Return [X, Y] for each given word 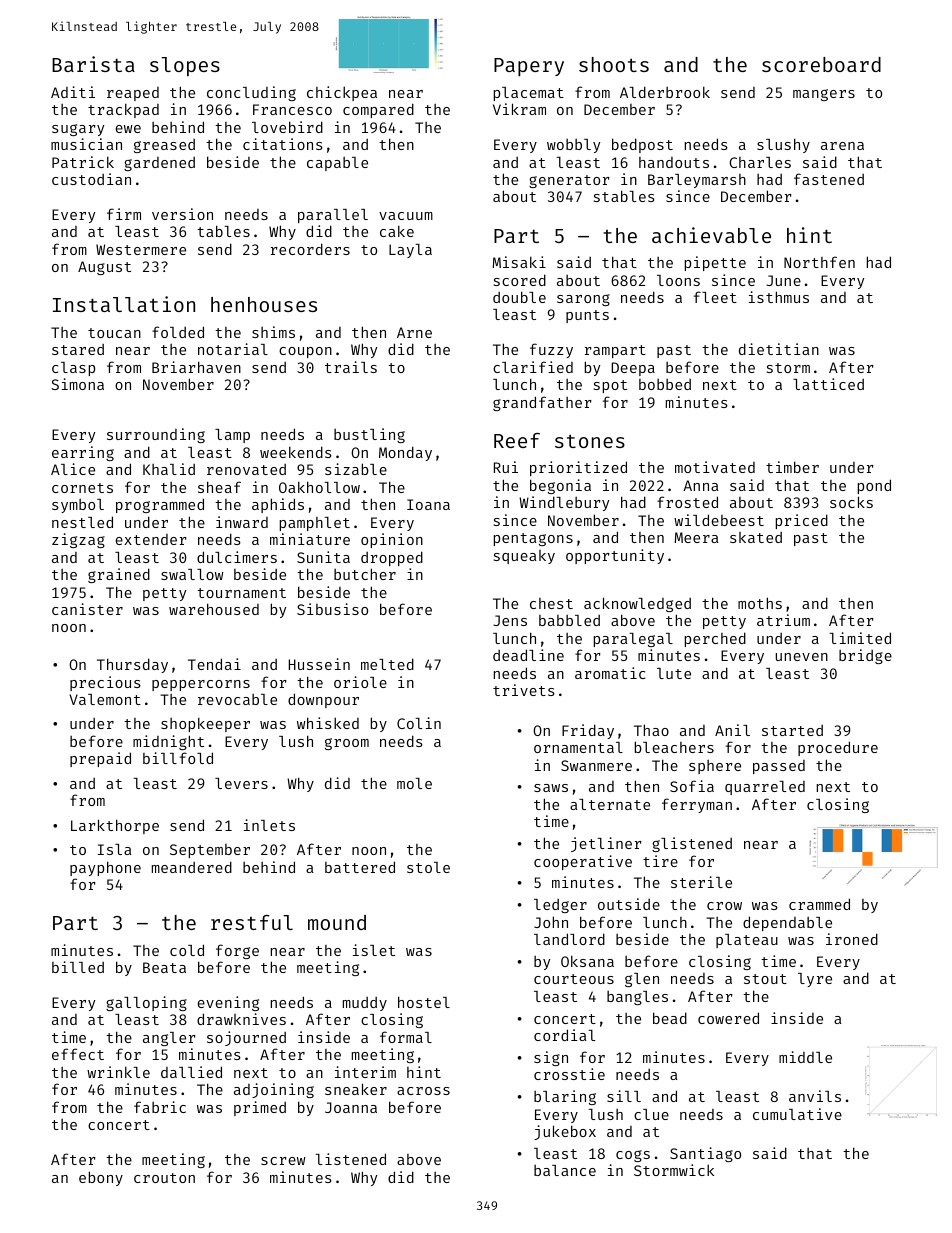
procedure [838, 748]
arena [842, 146]
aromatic [610, 673]
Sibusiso [332, 609]
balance [565, 1170]
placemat [529, 94]
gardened [159, 164]
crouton [164, 1178]
